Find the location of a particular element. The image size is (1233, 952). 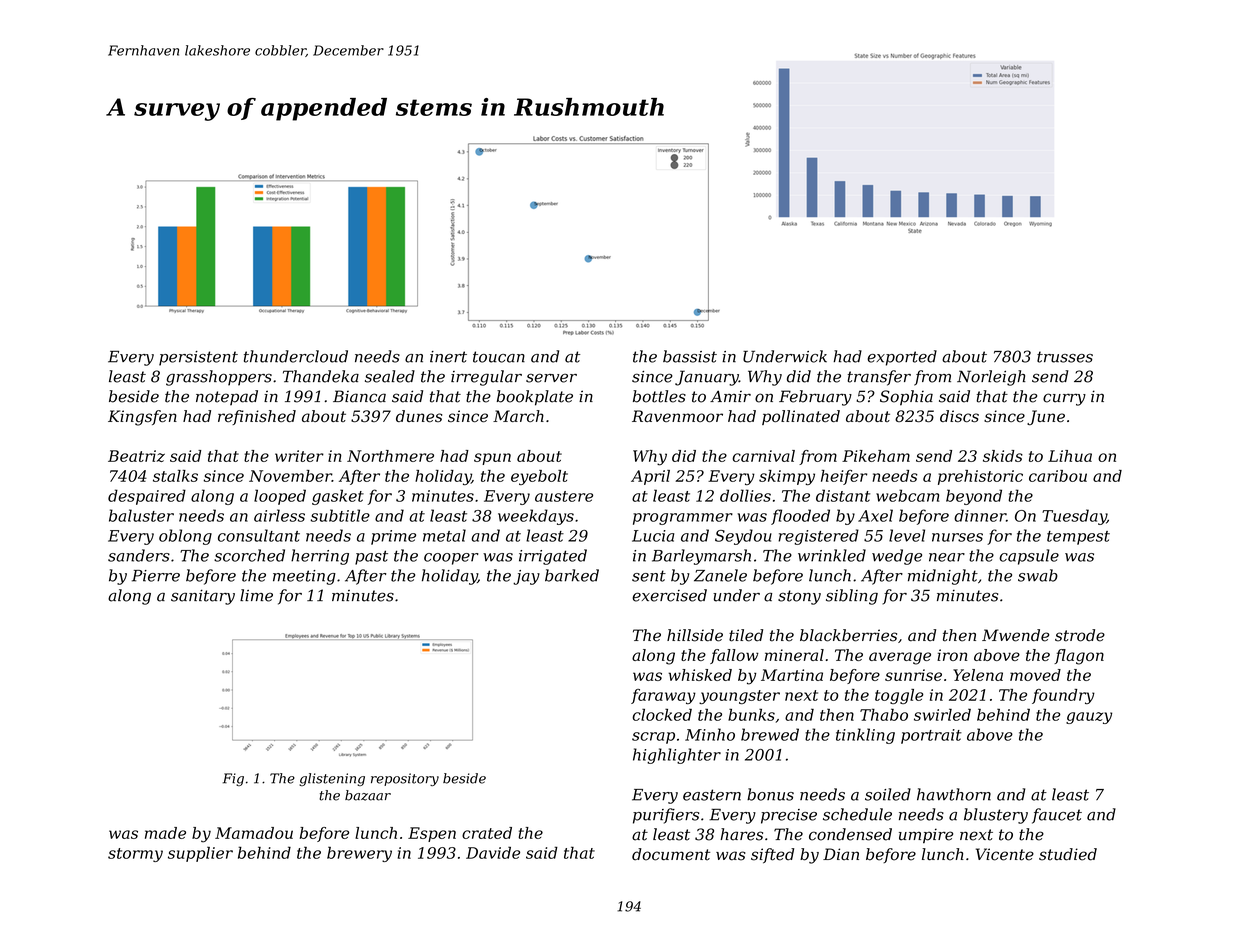

Beatriz is located at coordinates (136, 456).
